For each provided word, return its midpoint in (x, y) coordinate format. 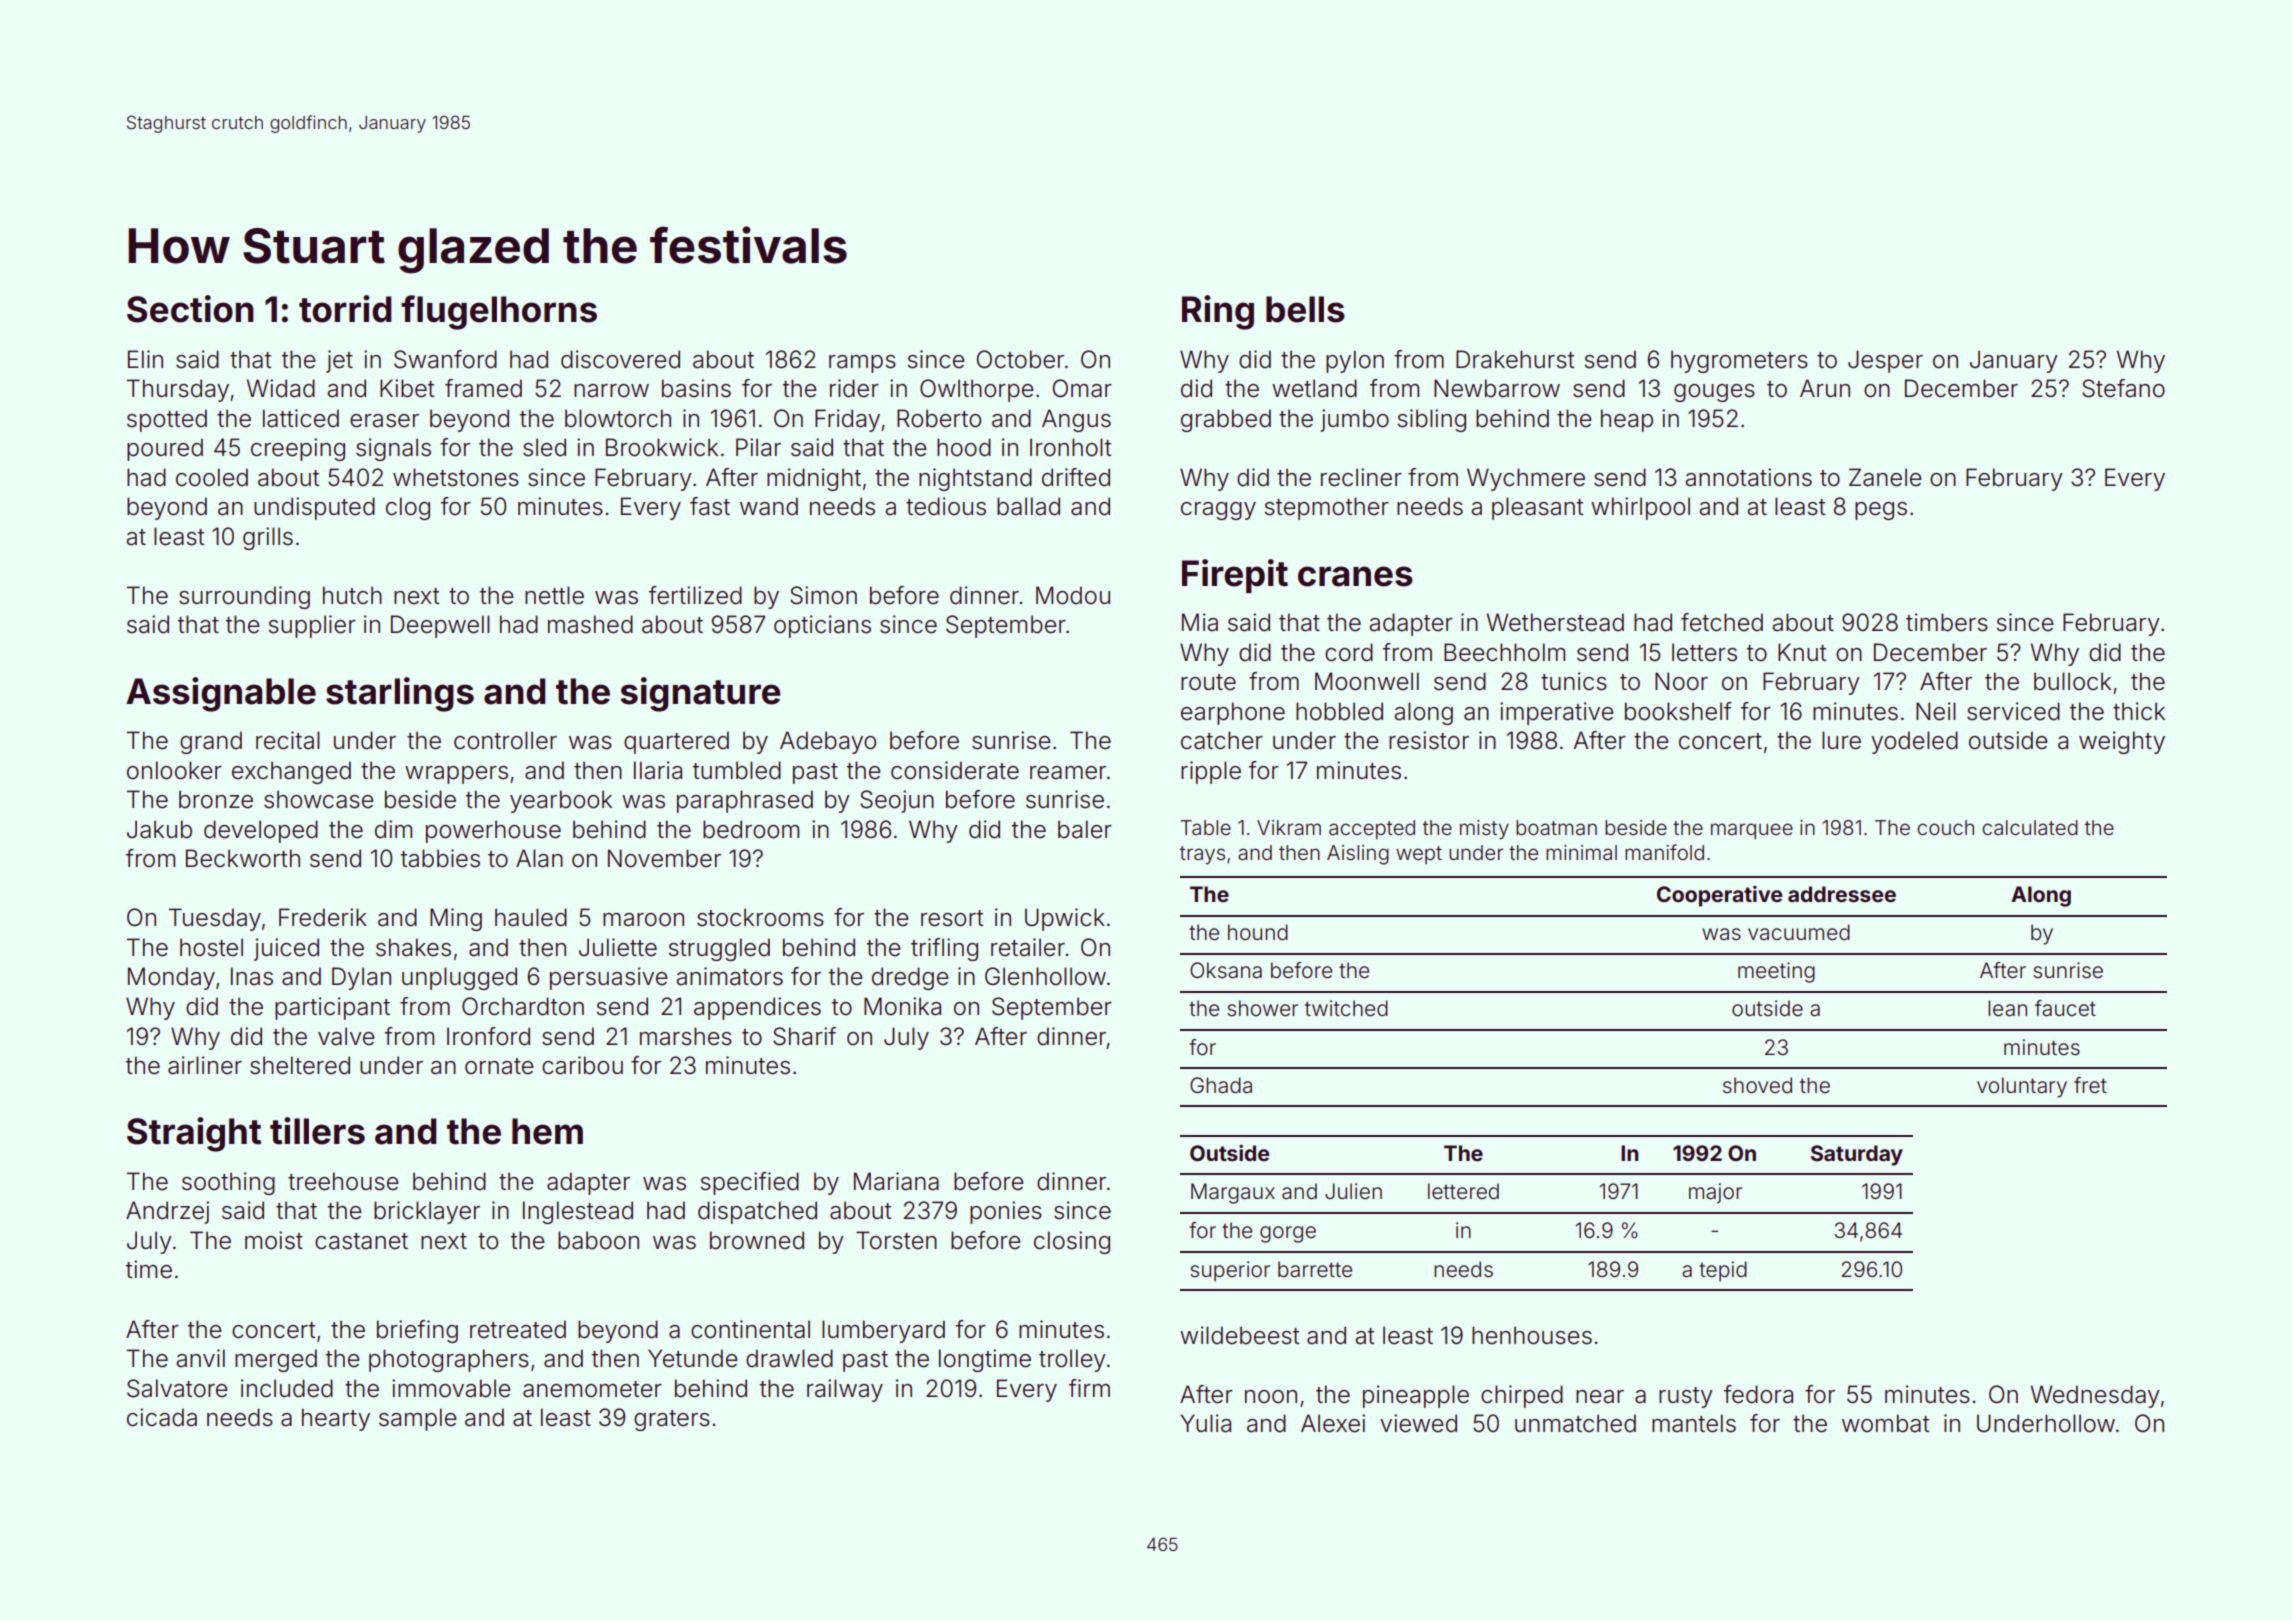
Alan (539, 858)
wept (1419, 855)
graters (672, 1420)
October (1020, 359)
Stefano (2123, 388)
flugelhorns (499, 312)
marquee (1752, 831)
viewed (1418, 1423)
